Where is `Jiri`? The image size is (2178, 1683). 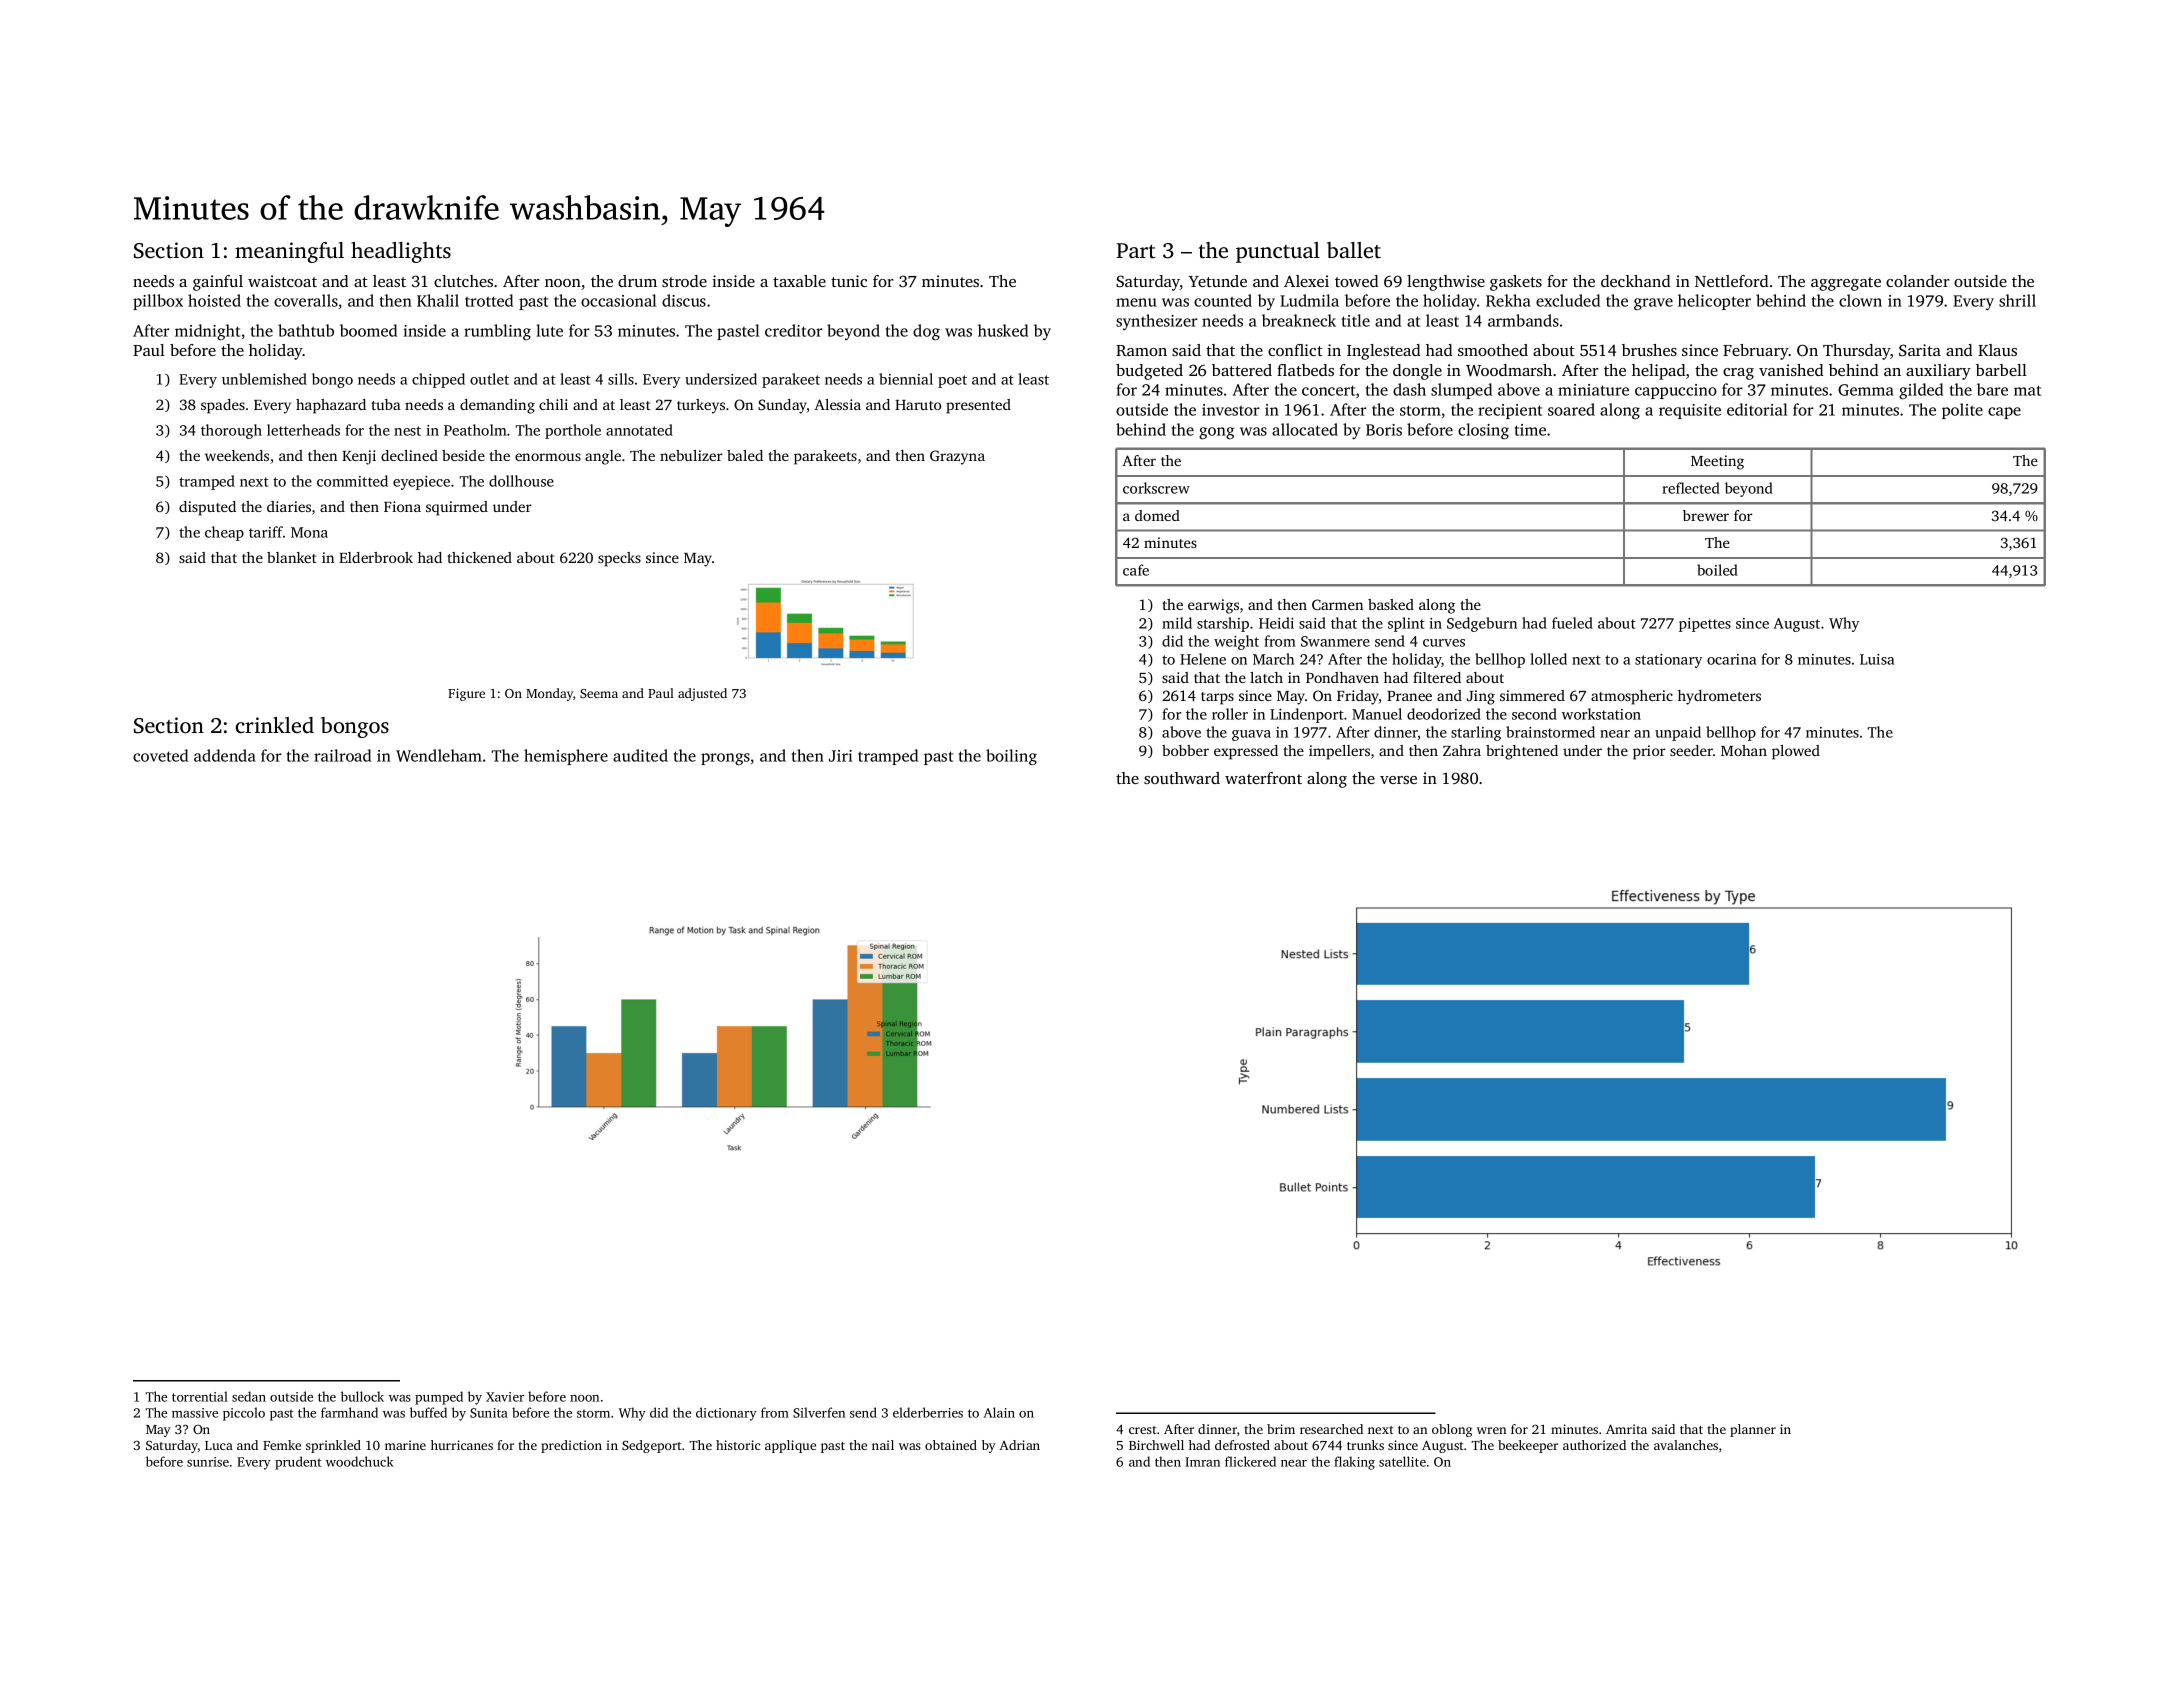
Jiri is located at coordinates (840, 756).
